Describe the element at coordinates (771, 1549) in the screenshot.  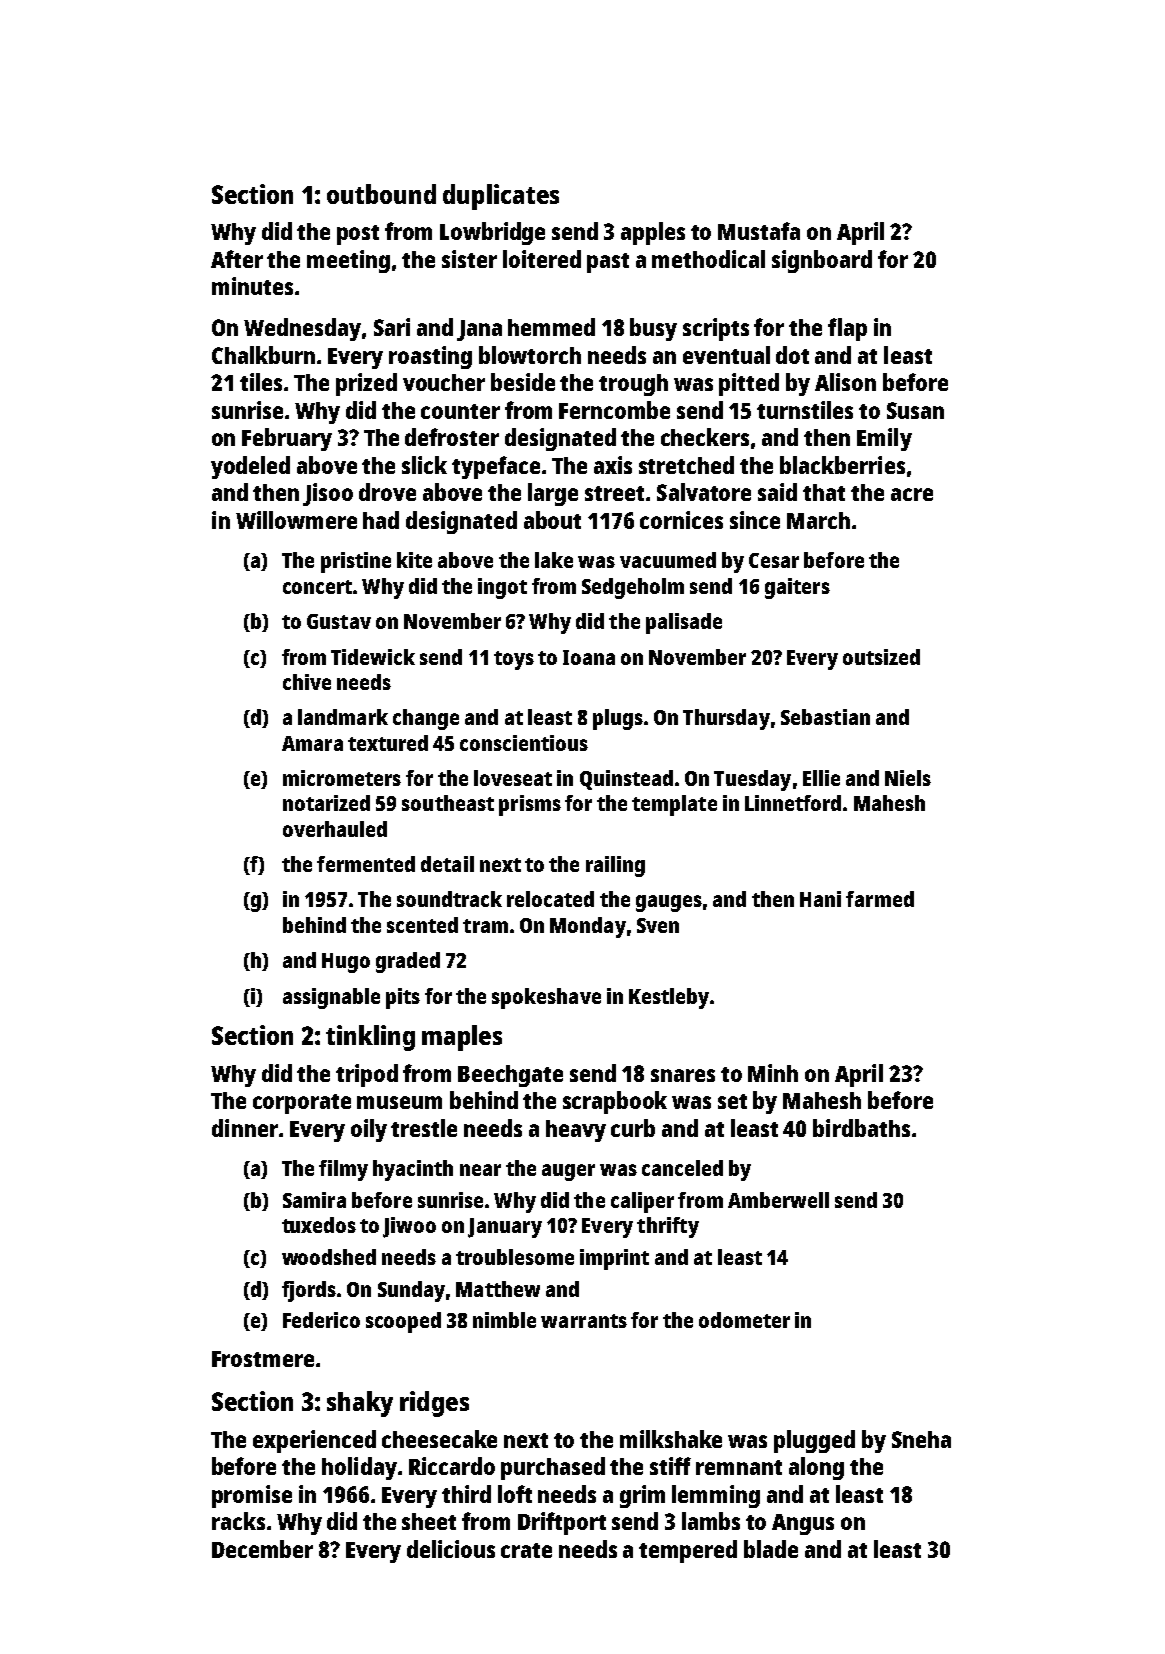
I see `blade` at that location.
